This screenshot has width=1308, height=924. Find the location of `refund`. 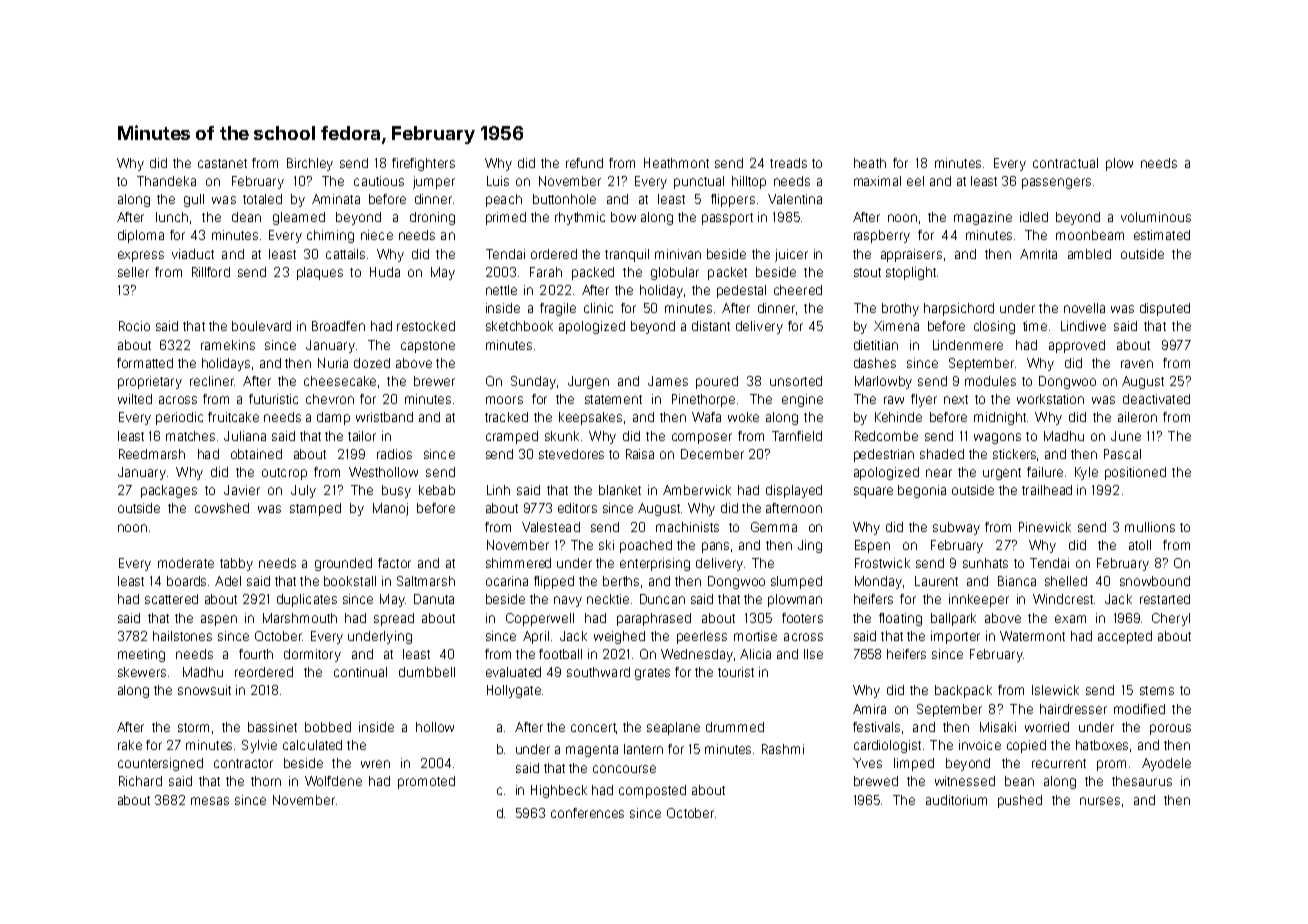

refund is located at coordinates (584, 163).
